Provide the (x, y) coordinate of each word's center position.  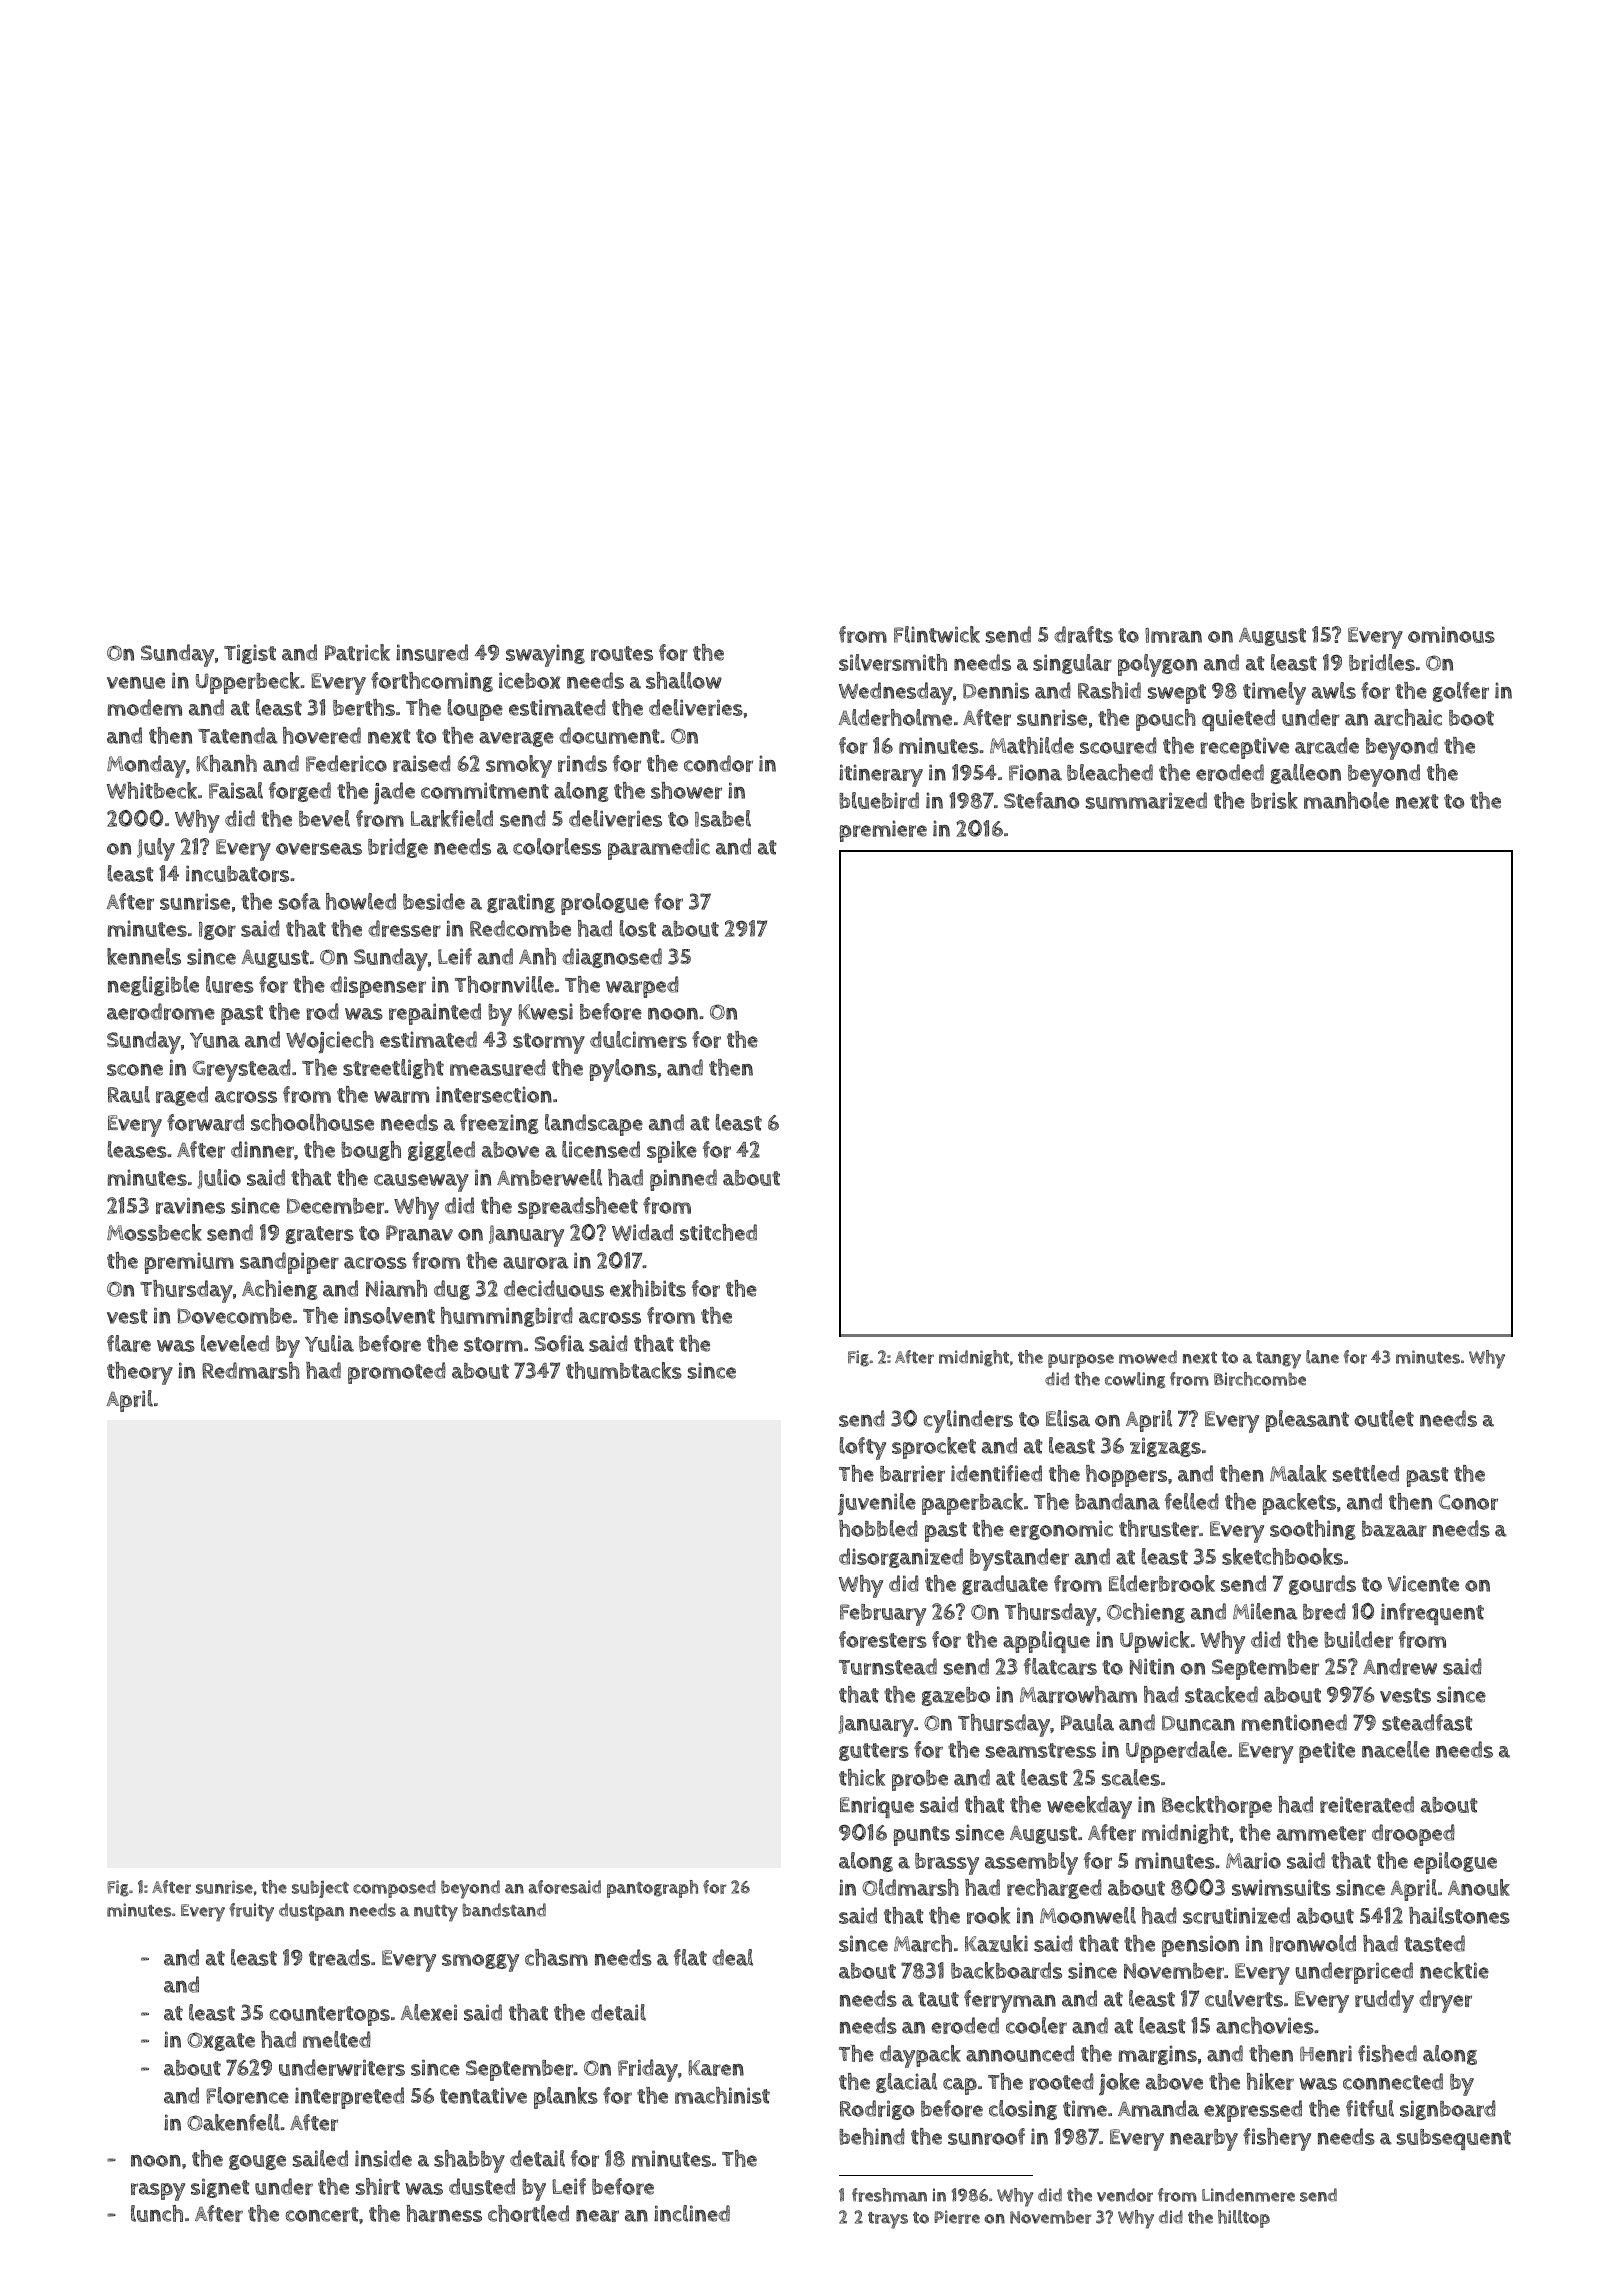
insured (432, 652)
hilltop (1244, 2219)
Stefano (1041, 800)
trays (888, 2220)
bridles (1382, 662)
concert (322, 2214)
